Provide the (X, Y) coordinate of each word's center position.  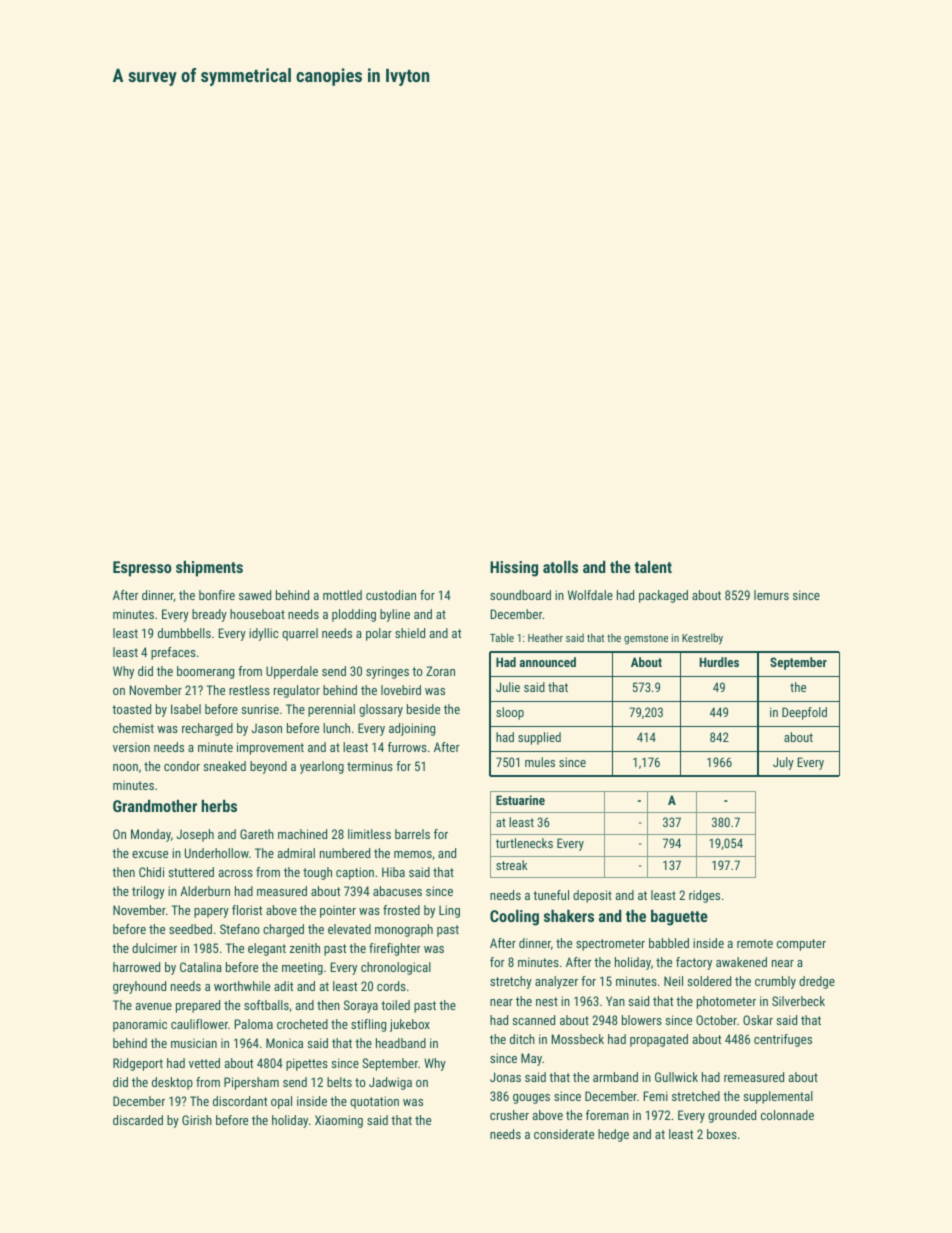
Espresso (142, 569)
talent (653, 567)
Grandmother (155, 806)
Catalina (201, 967)
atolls (560, 567)
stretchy (511, 982)
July (783, 763)
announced (548, 662)
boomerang (205, 672)
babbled (669, 943)
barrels (412, 834)
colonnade (787, 1115)
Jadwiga (390, 1083)
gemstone (646, 639)
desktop (172, 1083)
